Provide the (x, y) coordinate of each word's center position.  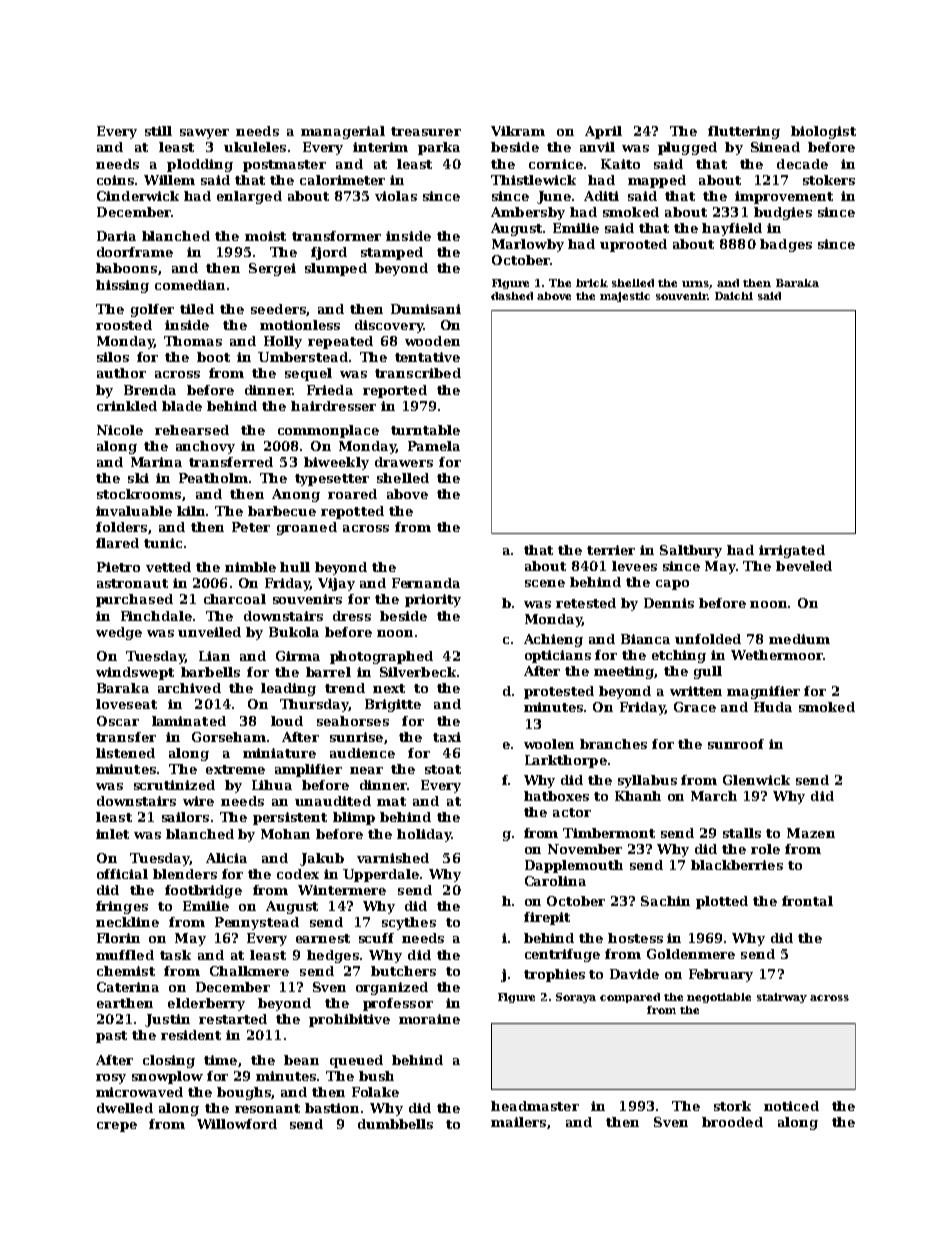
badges (786, 245)
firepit (547, 918)
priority (433, 600)
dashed (512, 296)
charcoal (235, 599)
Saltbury (691, 551)
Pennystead (257, 923)
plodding (200, 165)
